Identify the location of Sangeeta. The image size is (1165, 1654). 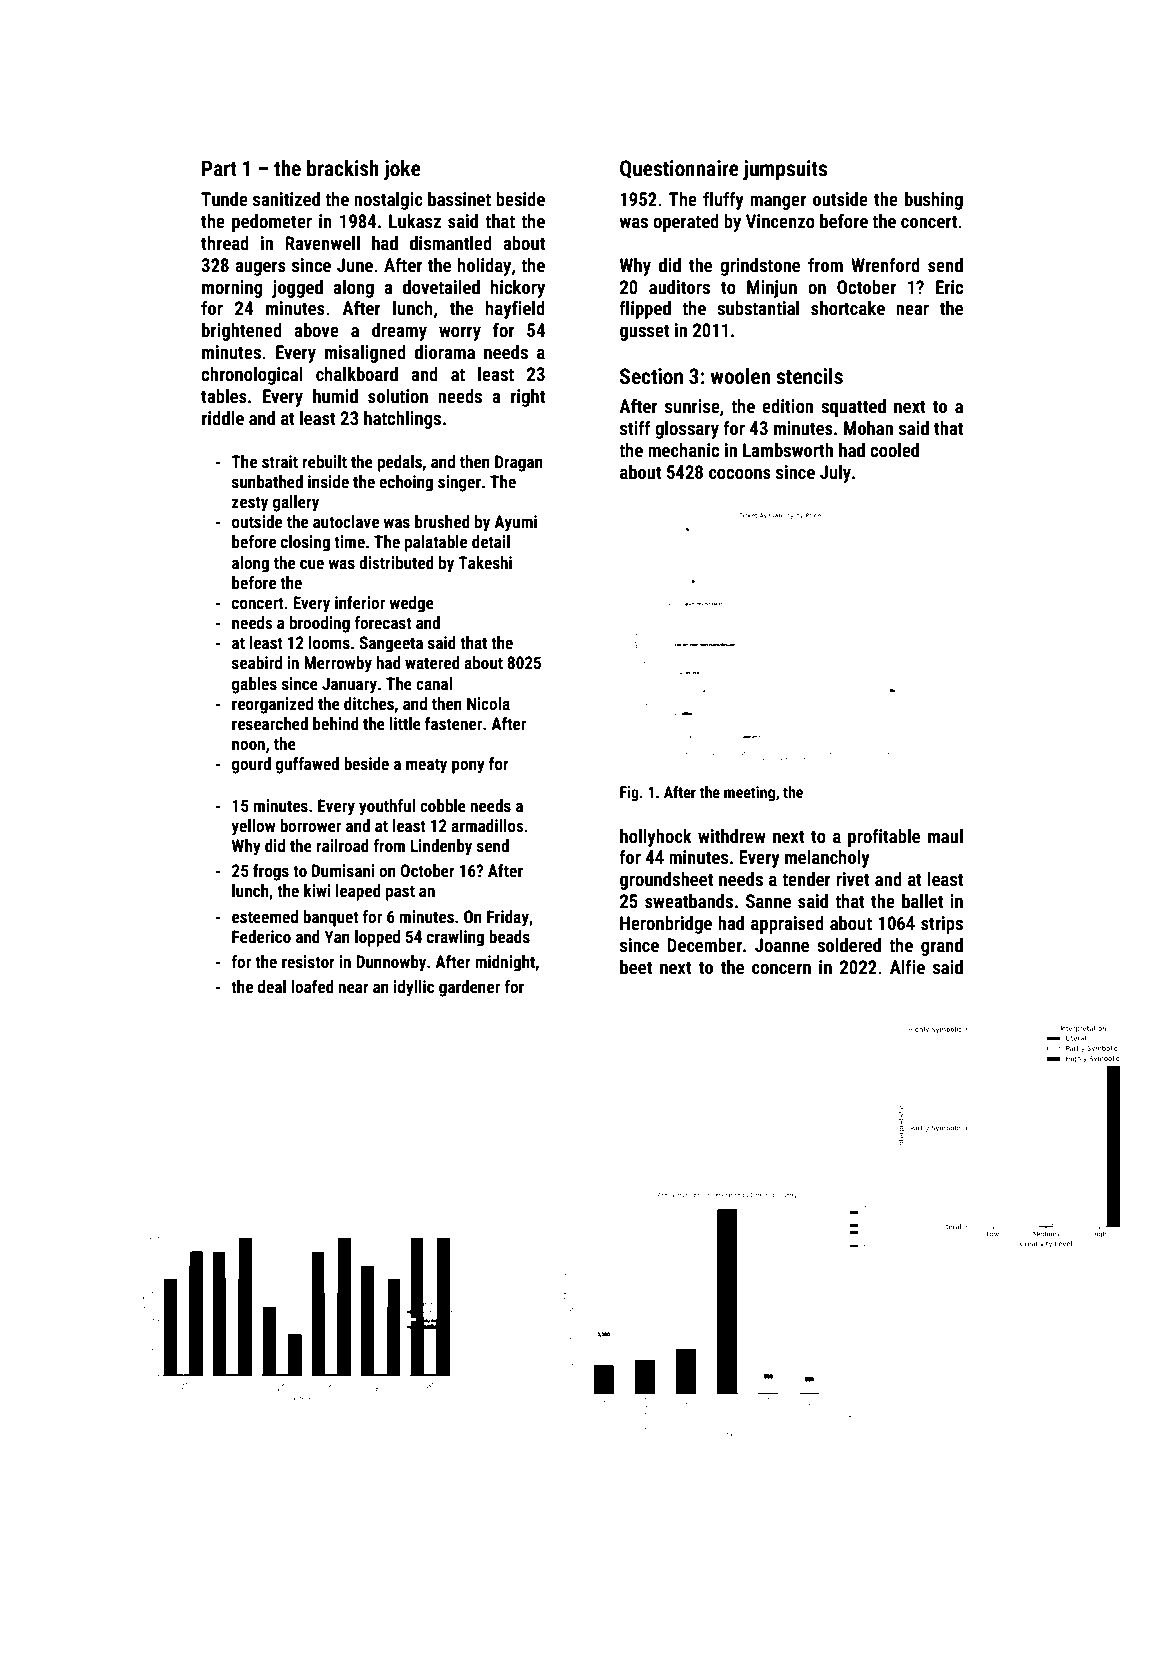
(391, 644).
